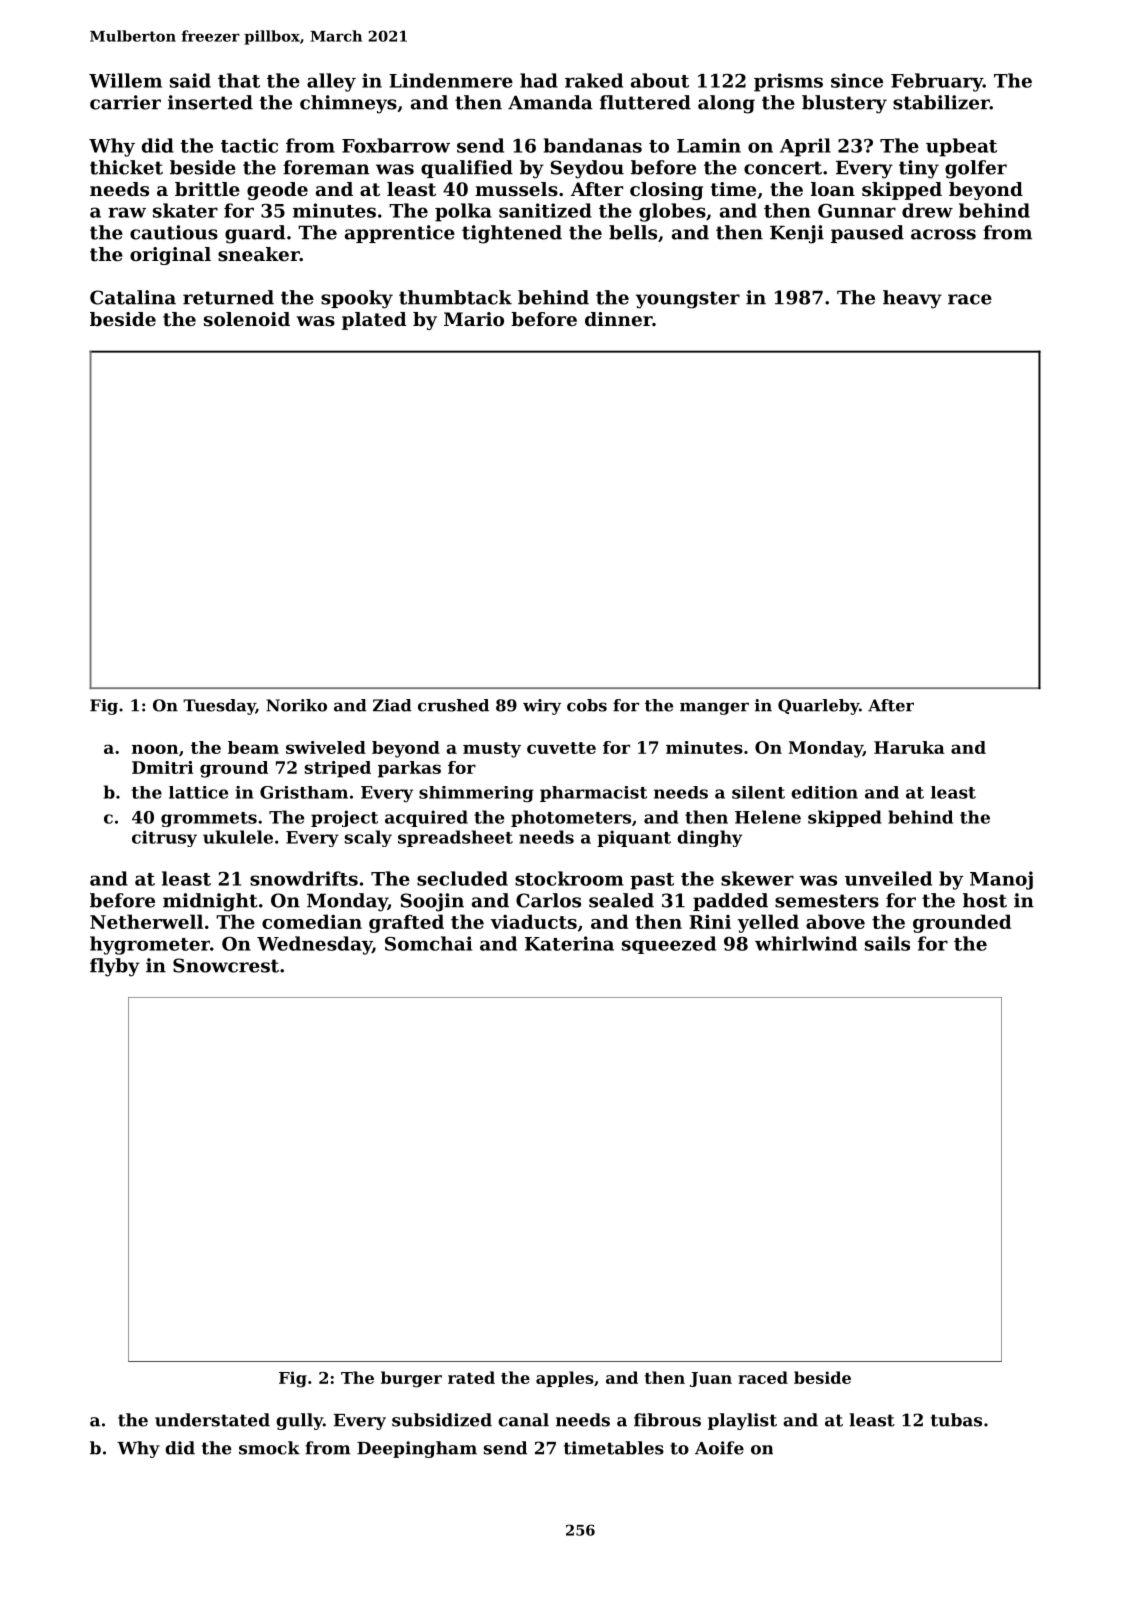  I want to click on wiry, so click(542, 707).
